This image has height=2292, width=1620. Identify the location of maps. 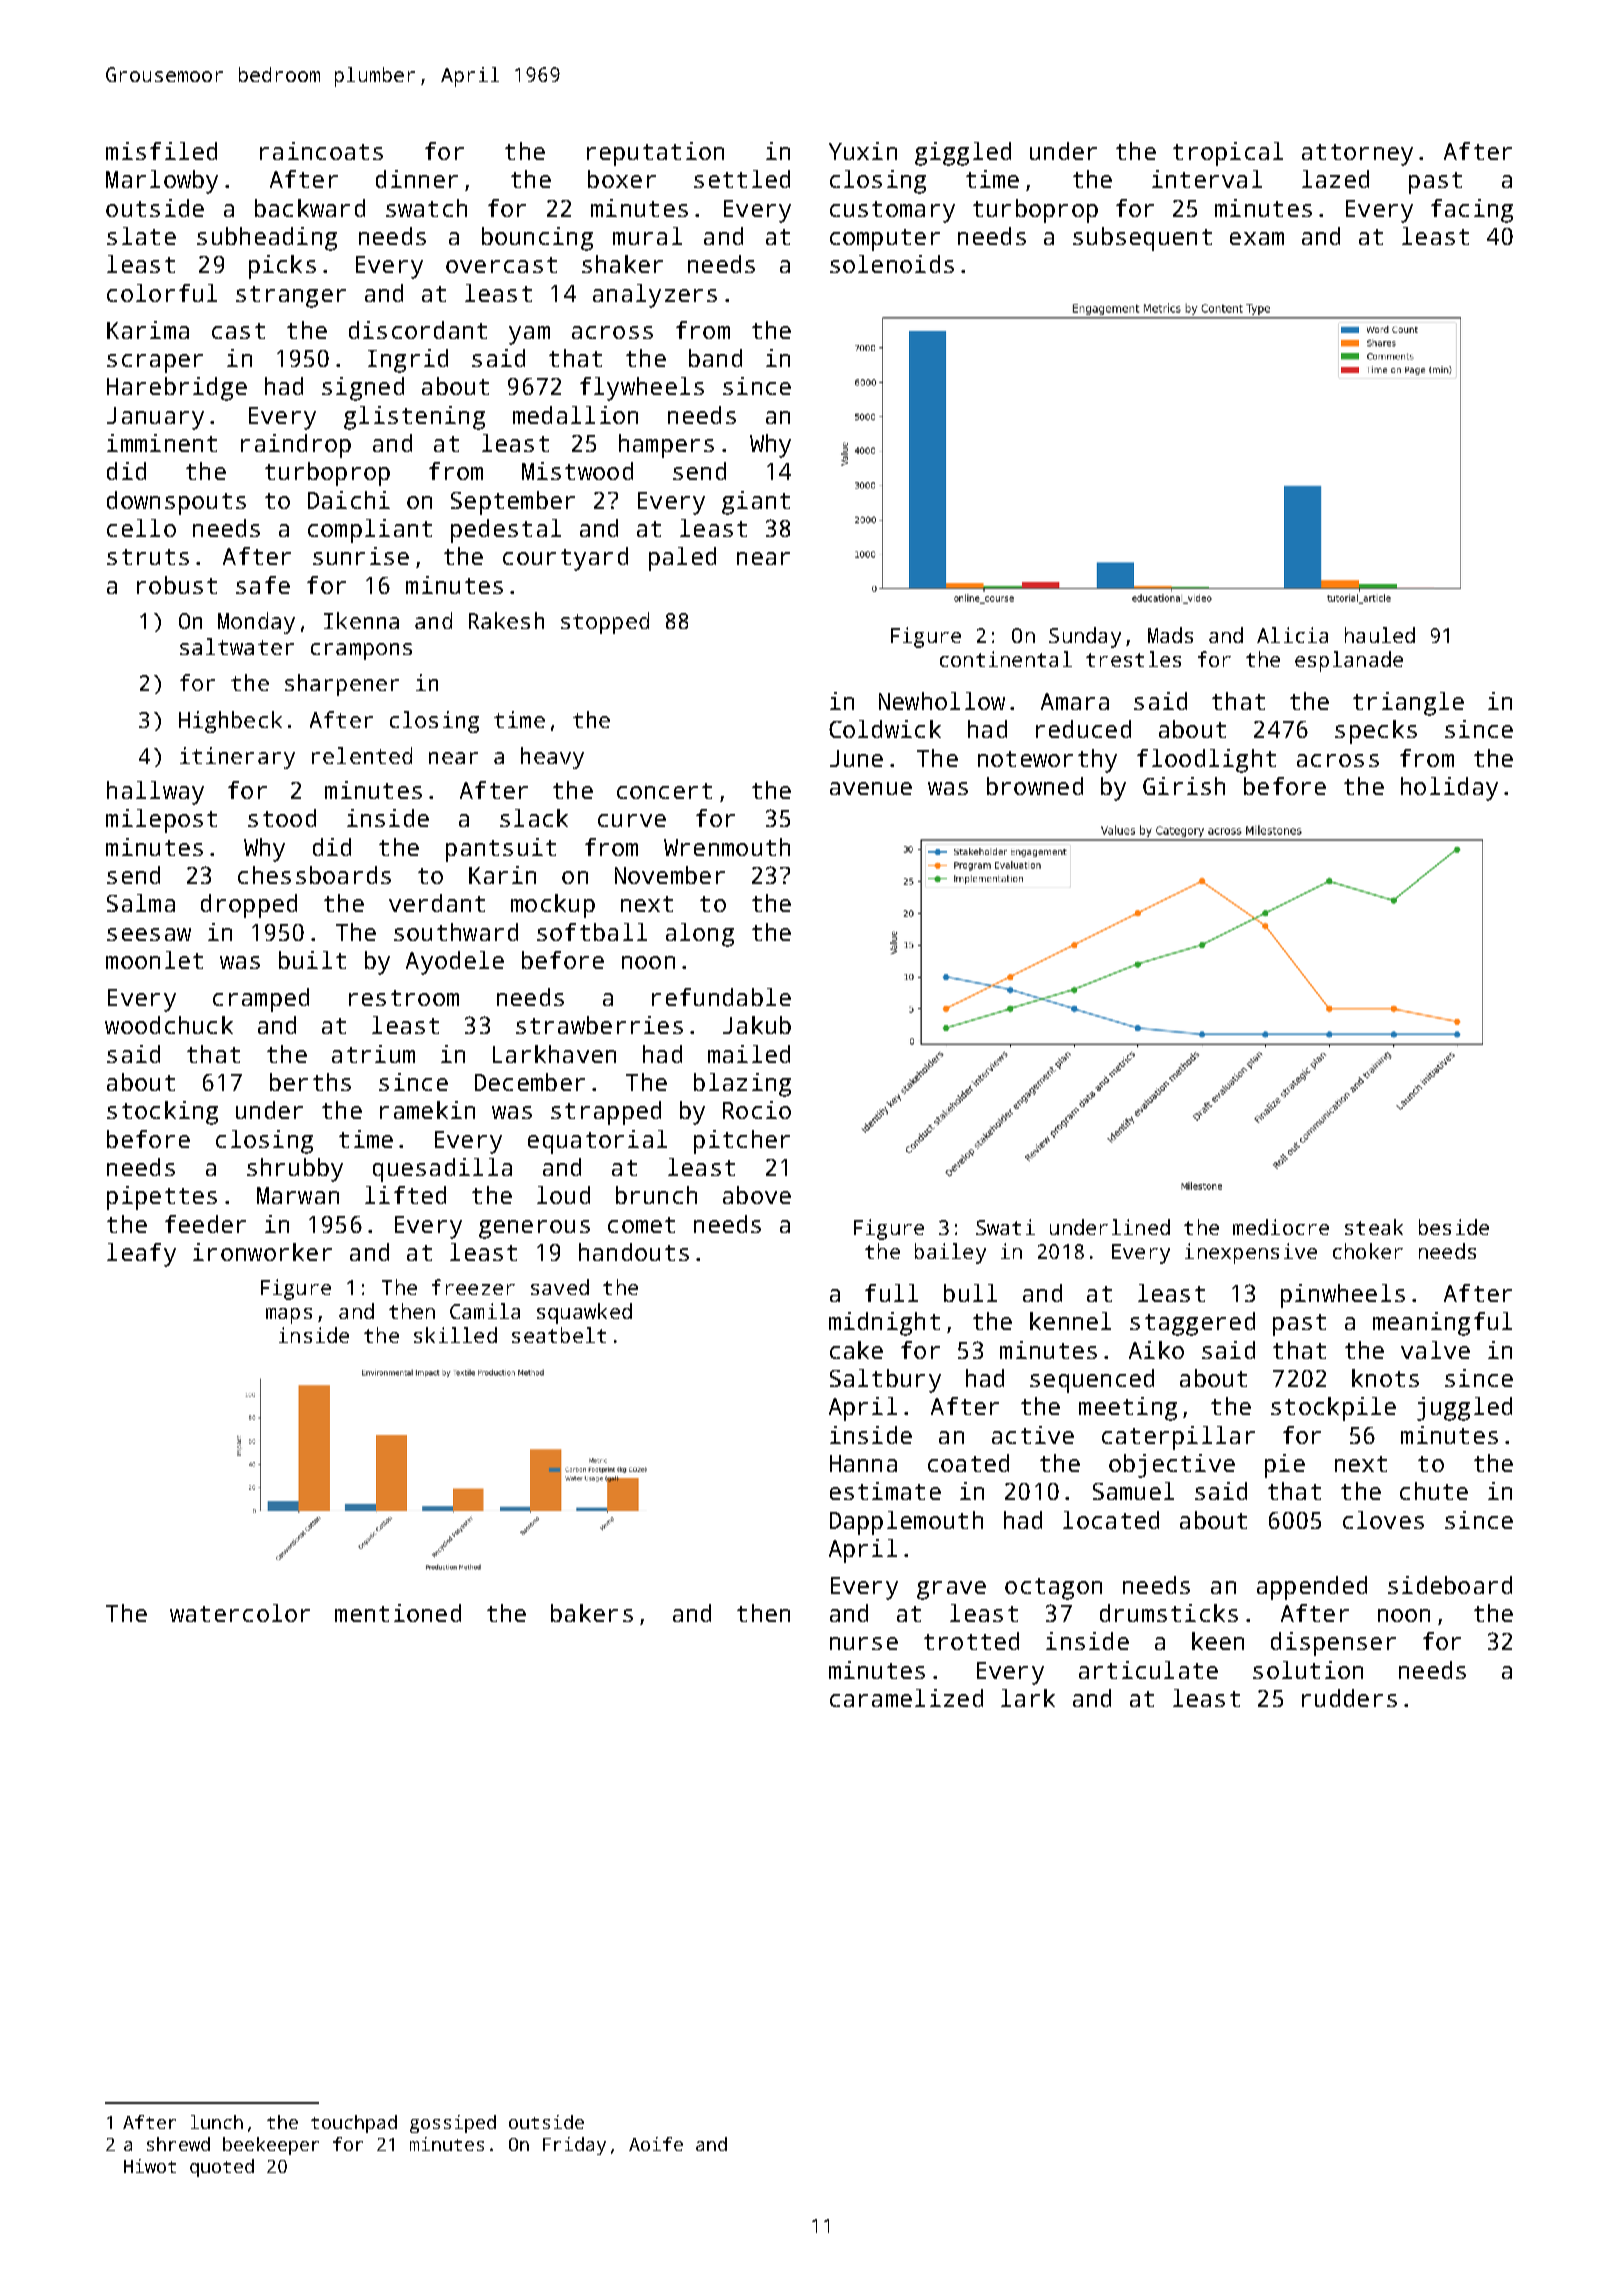
(289, 1316).
